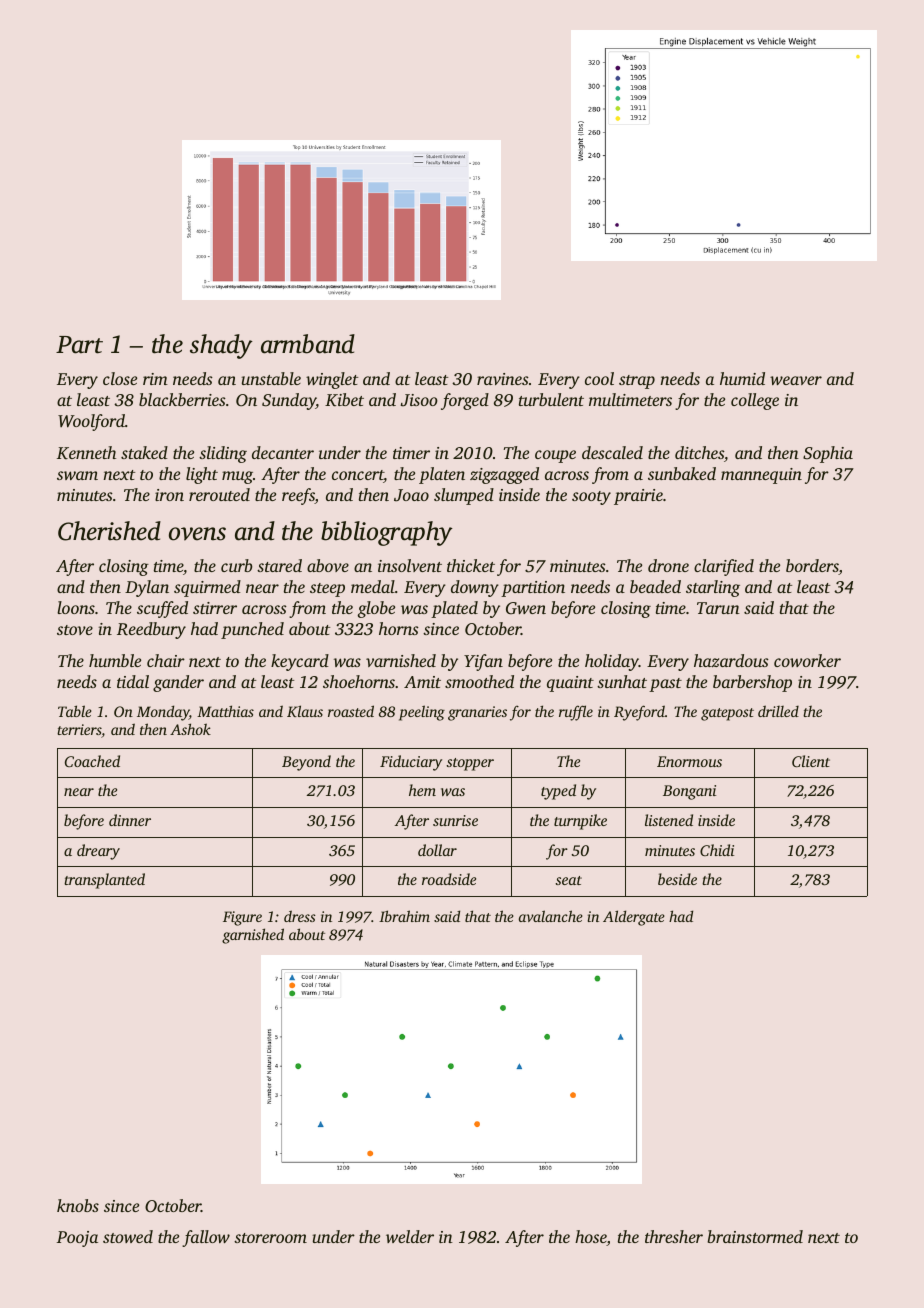  What do you see at coordinates (761, 476) in the document?
I see `mannequin` at bounding box center [761, 476].
